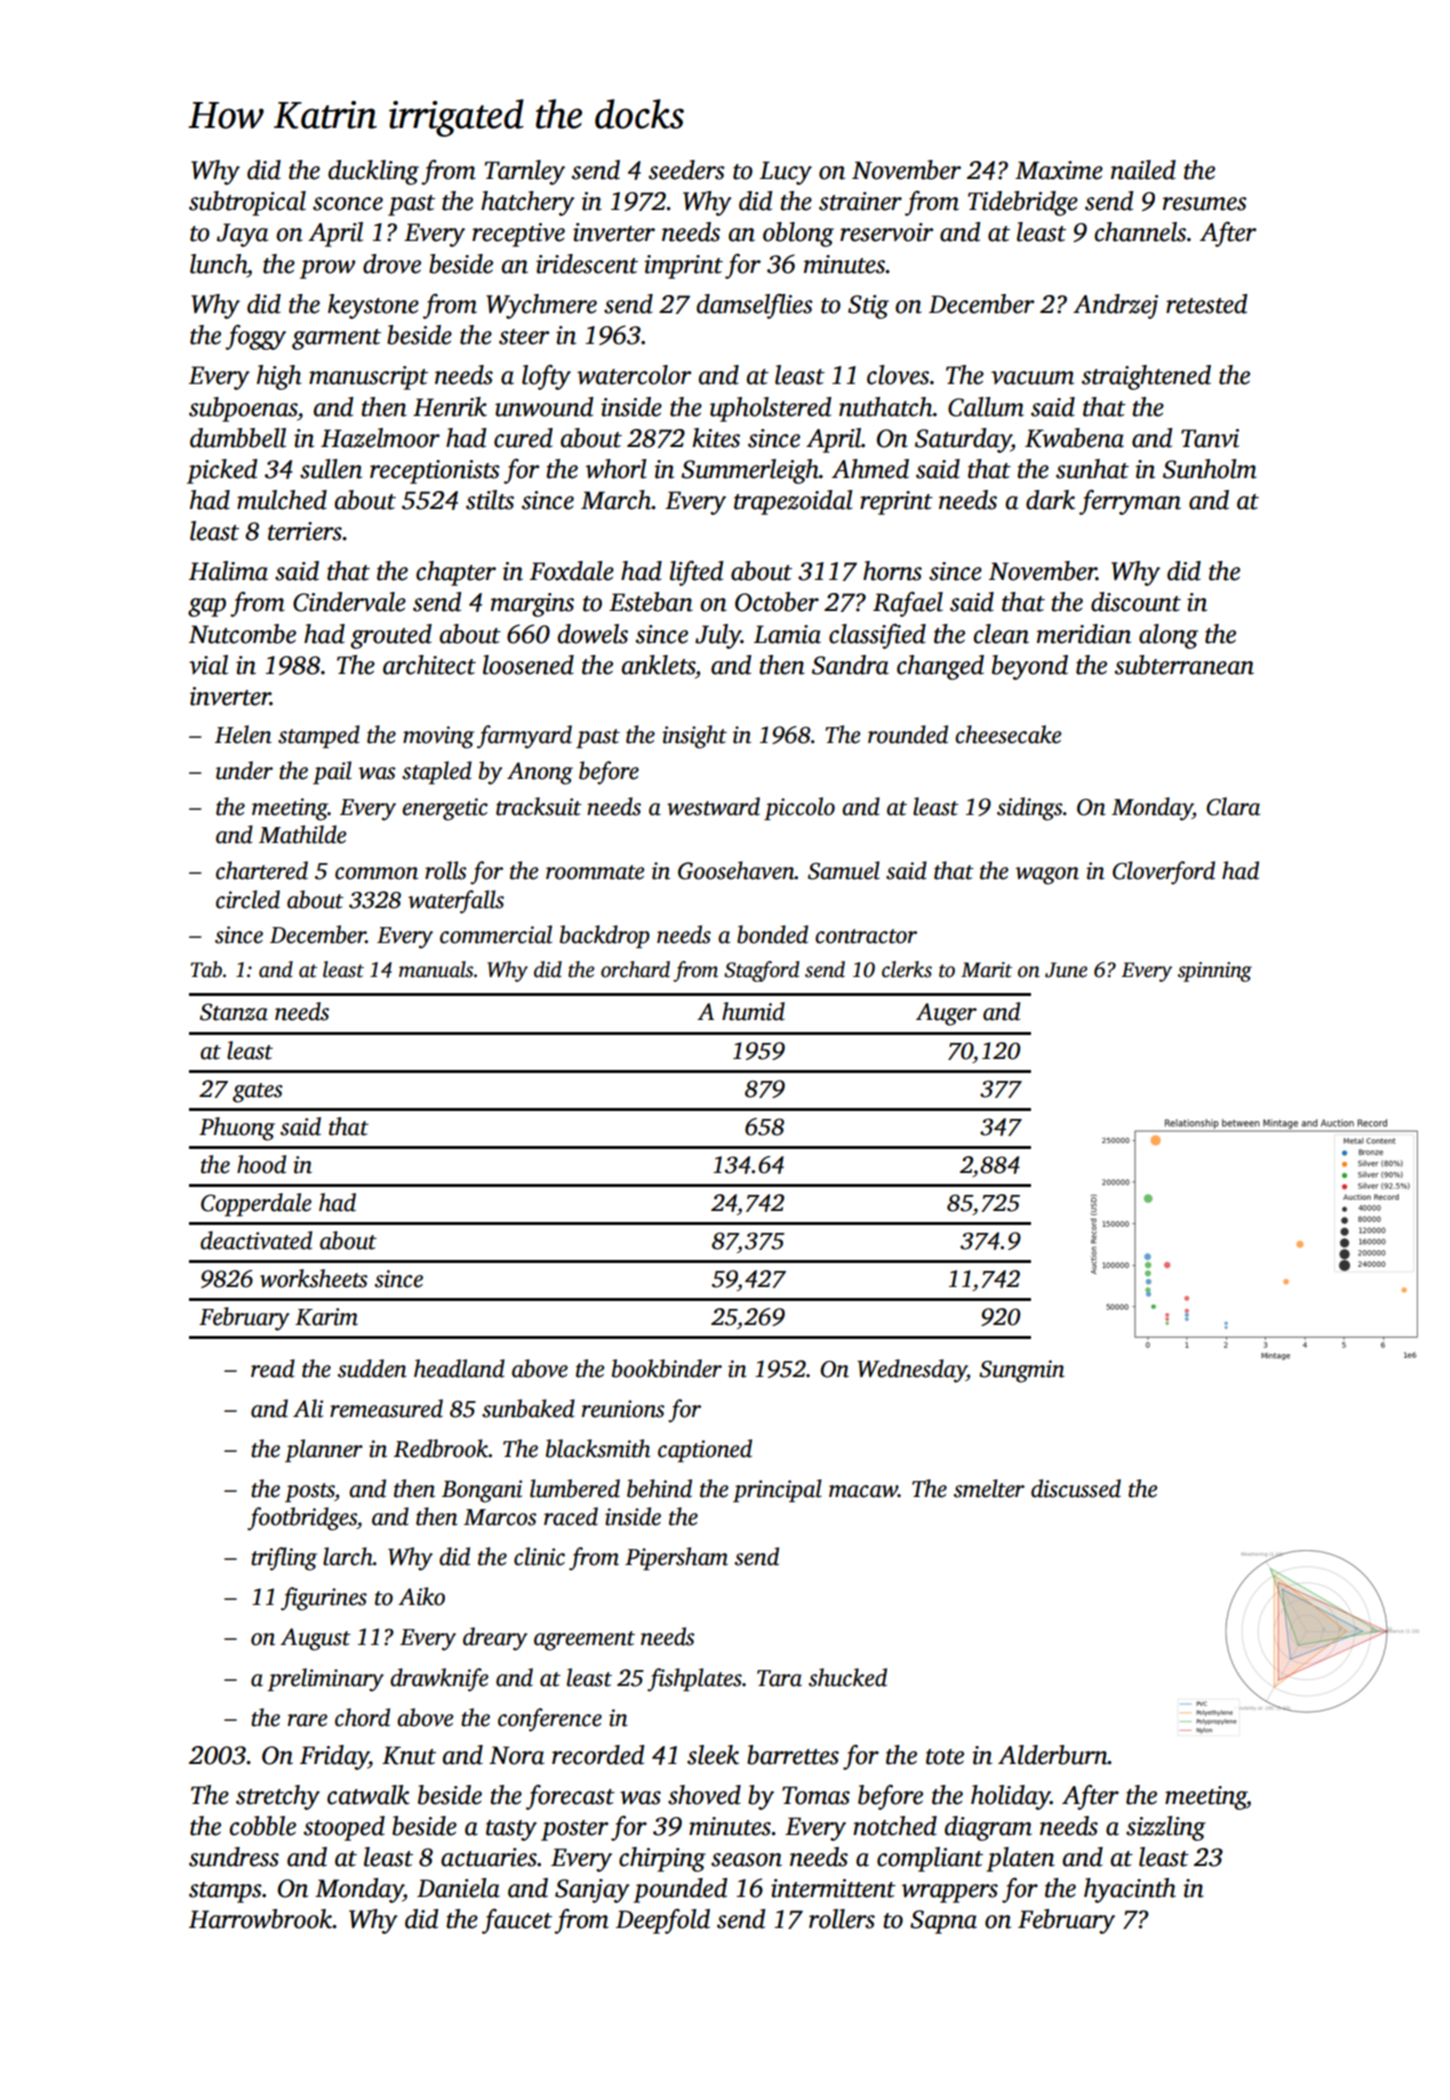  I want to click on rollers, so click(842, 1919).
